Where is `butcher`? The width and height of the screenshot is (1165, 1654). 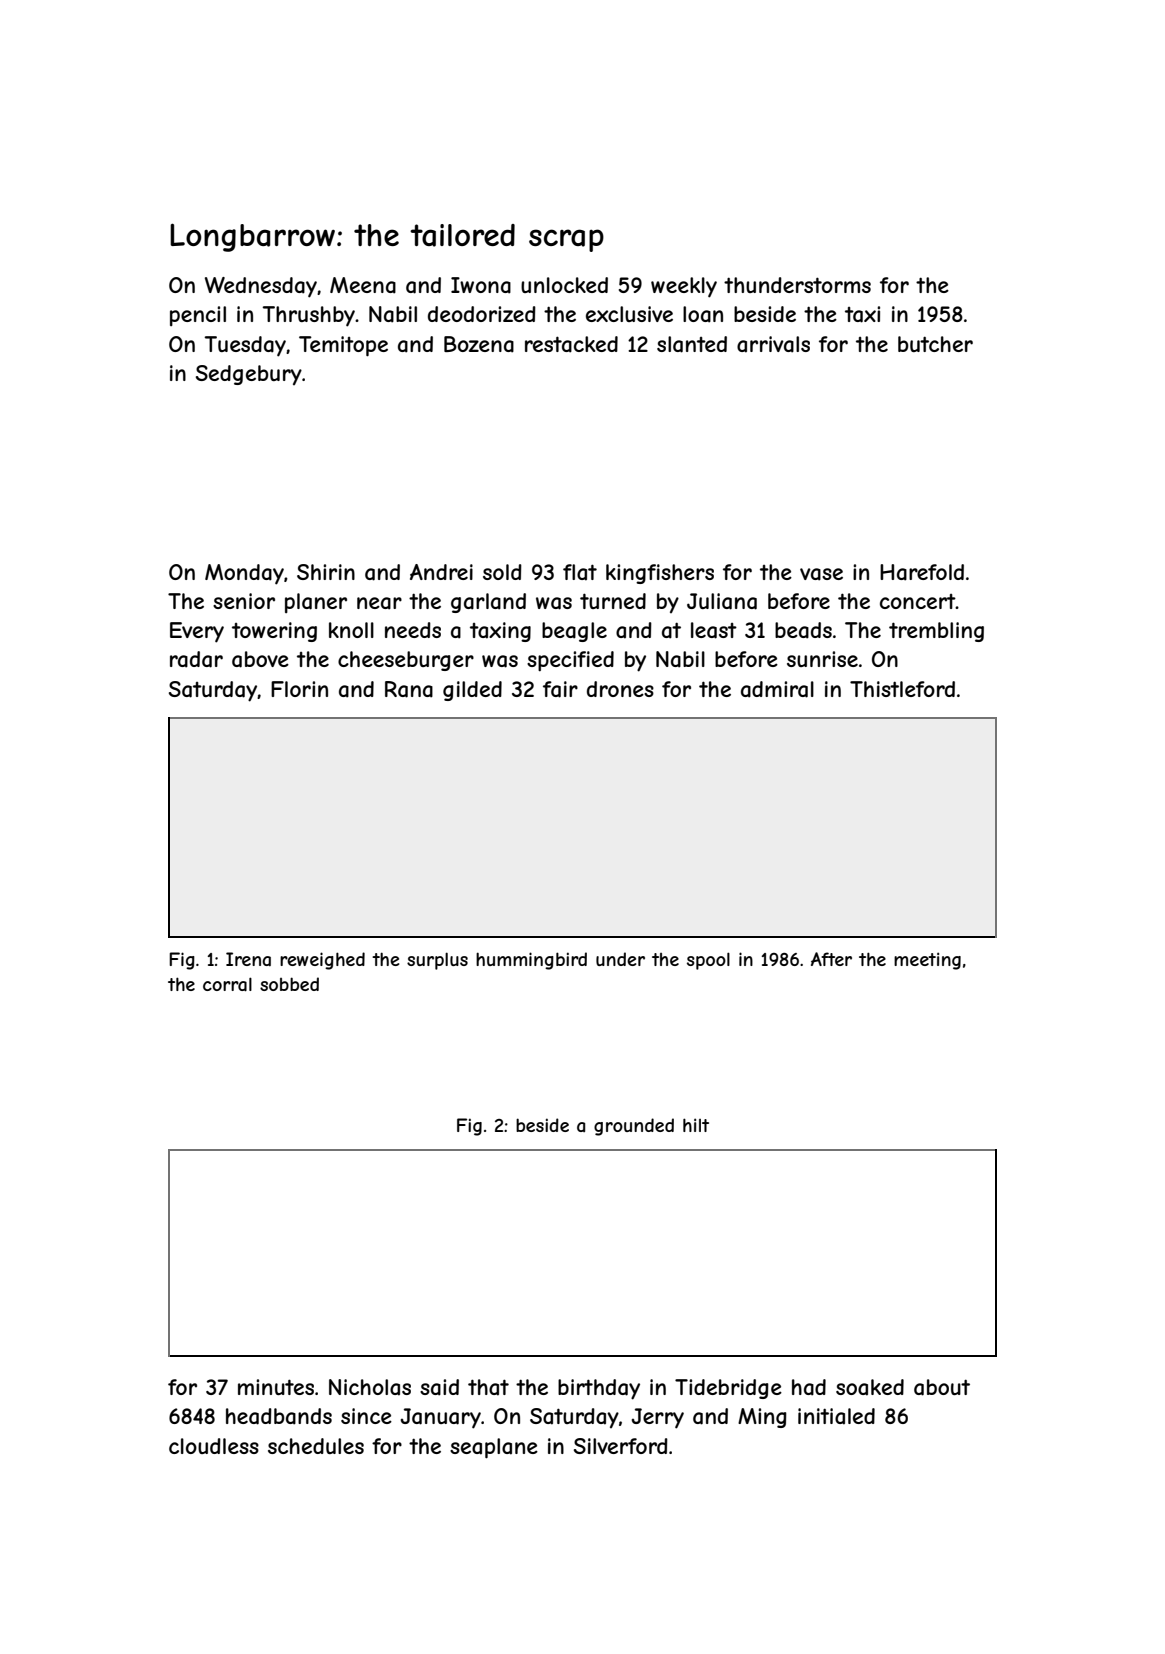
butcher is located at coordinates (935, 344).
